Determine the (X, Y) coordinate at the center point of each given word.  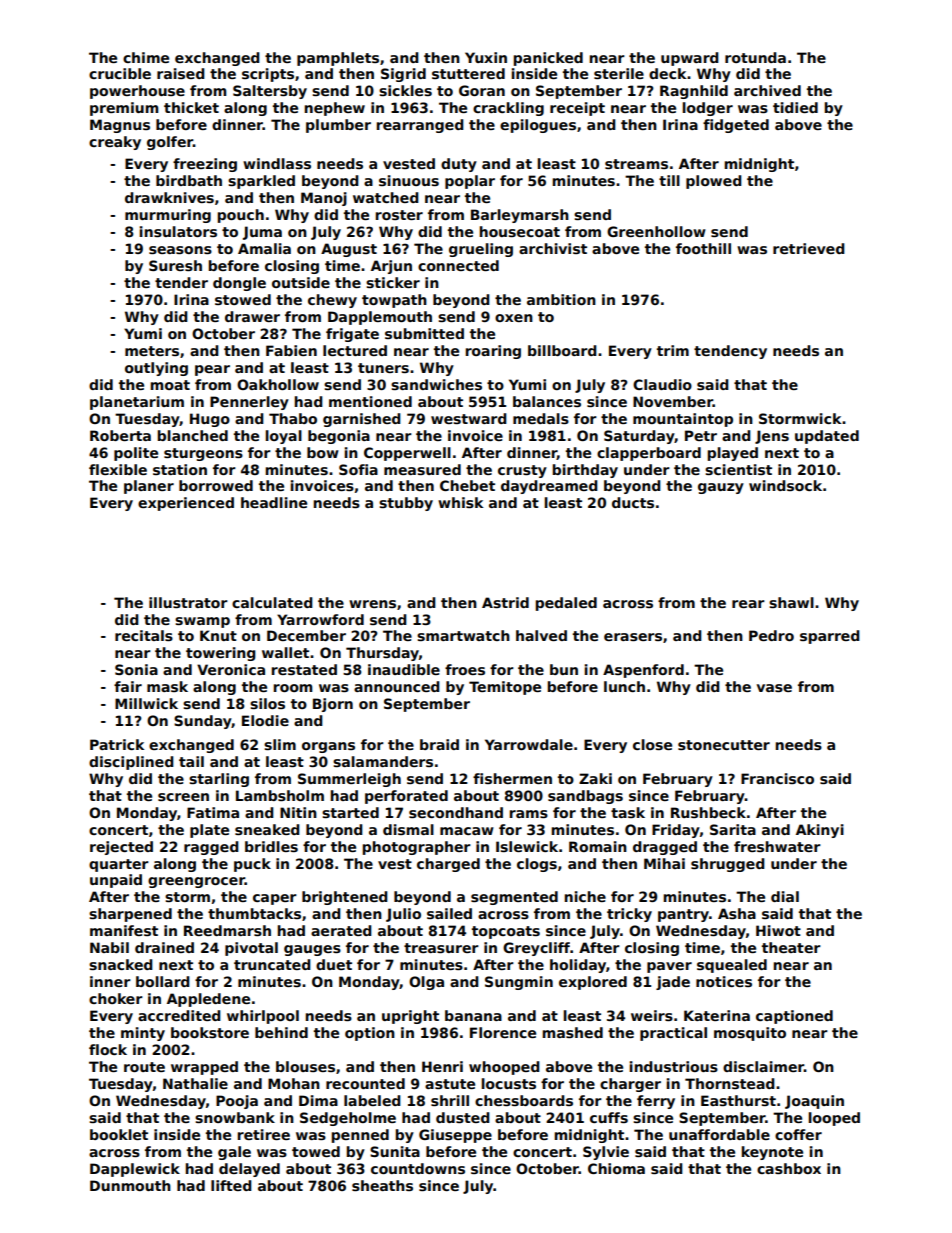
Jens (772, 437)
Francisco (777, 778)
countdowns (418, 1168)
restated (304, 669)
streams (636, 164)
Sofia (358, 469)
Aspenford (643, 671)
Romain (598, 846)
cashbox (789, 1168)
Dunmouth (130, 1185)
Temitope (505, 688)
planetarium (137, 403)
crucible (120, 73)
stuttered (468, 73)
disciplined (131, 763)
